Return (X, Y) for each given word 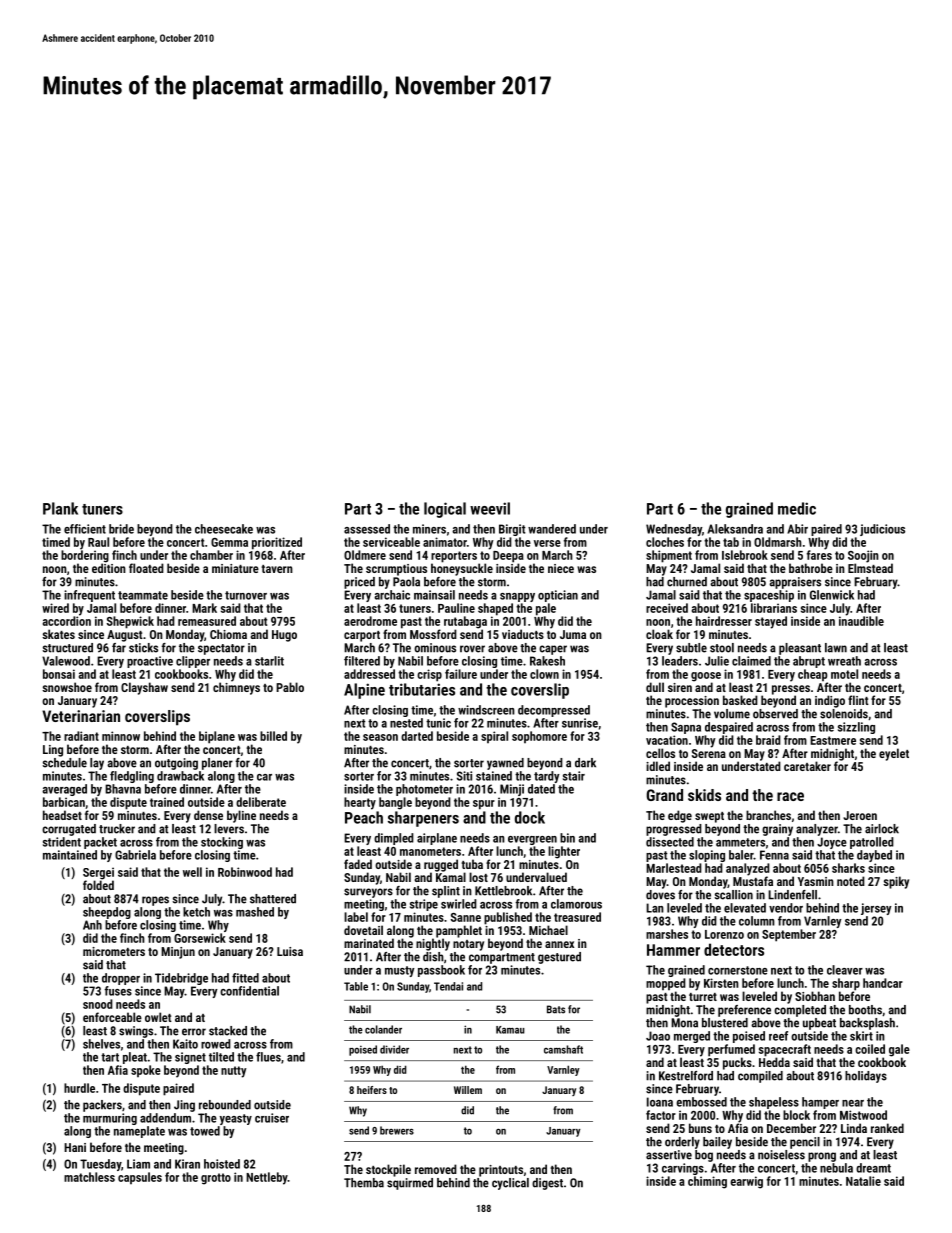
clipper (193, 662)
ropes (155, 901)
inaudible (861, 621)
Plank (60, 508)
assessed (367, 529)
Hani (75, 1147)
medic (797, 508)
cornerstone (738, 970)
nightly (433, 944)
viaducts (523, 634)
